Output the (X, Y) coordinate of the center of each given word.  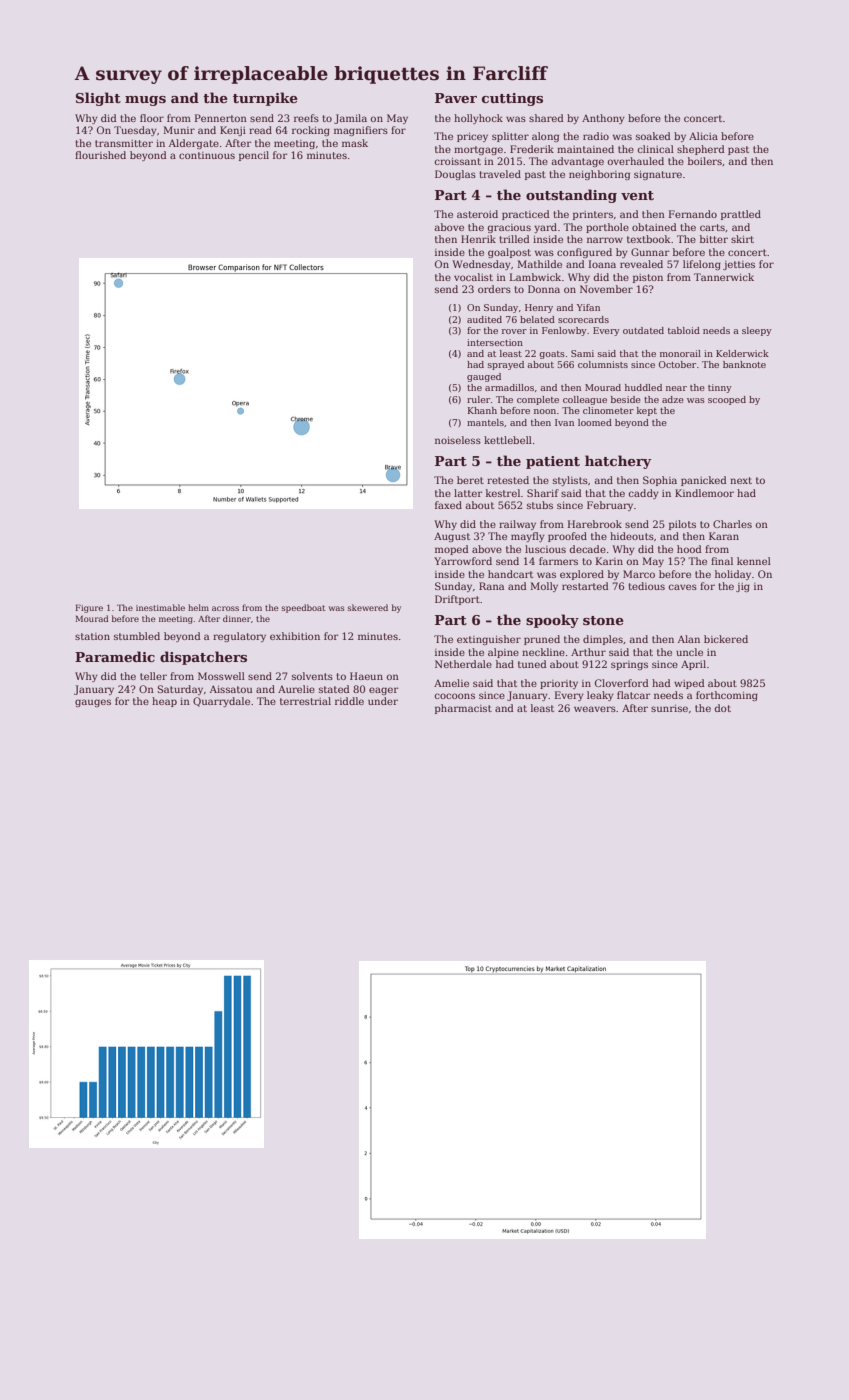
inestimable (160, 607)
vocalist (473, 277)
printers (593, 215)
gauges (93, 703)
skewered (368, 607)
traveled (500, 174)
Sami (582, 353)
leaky (600, 696)
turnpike (265, 99)
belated (537, 319)
